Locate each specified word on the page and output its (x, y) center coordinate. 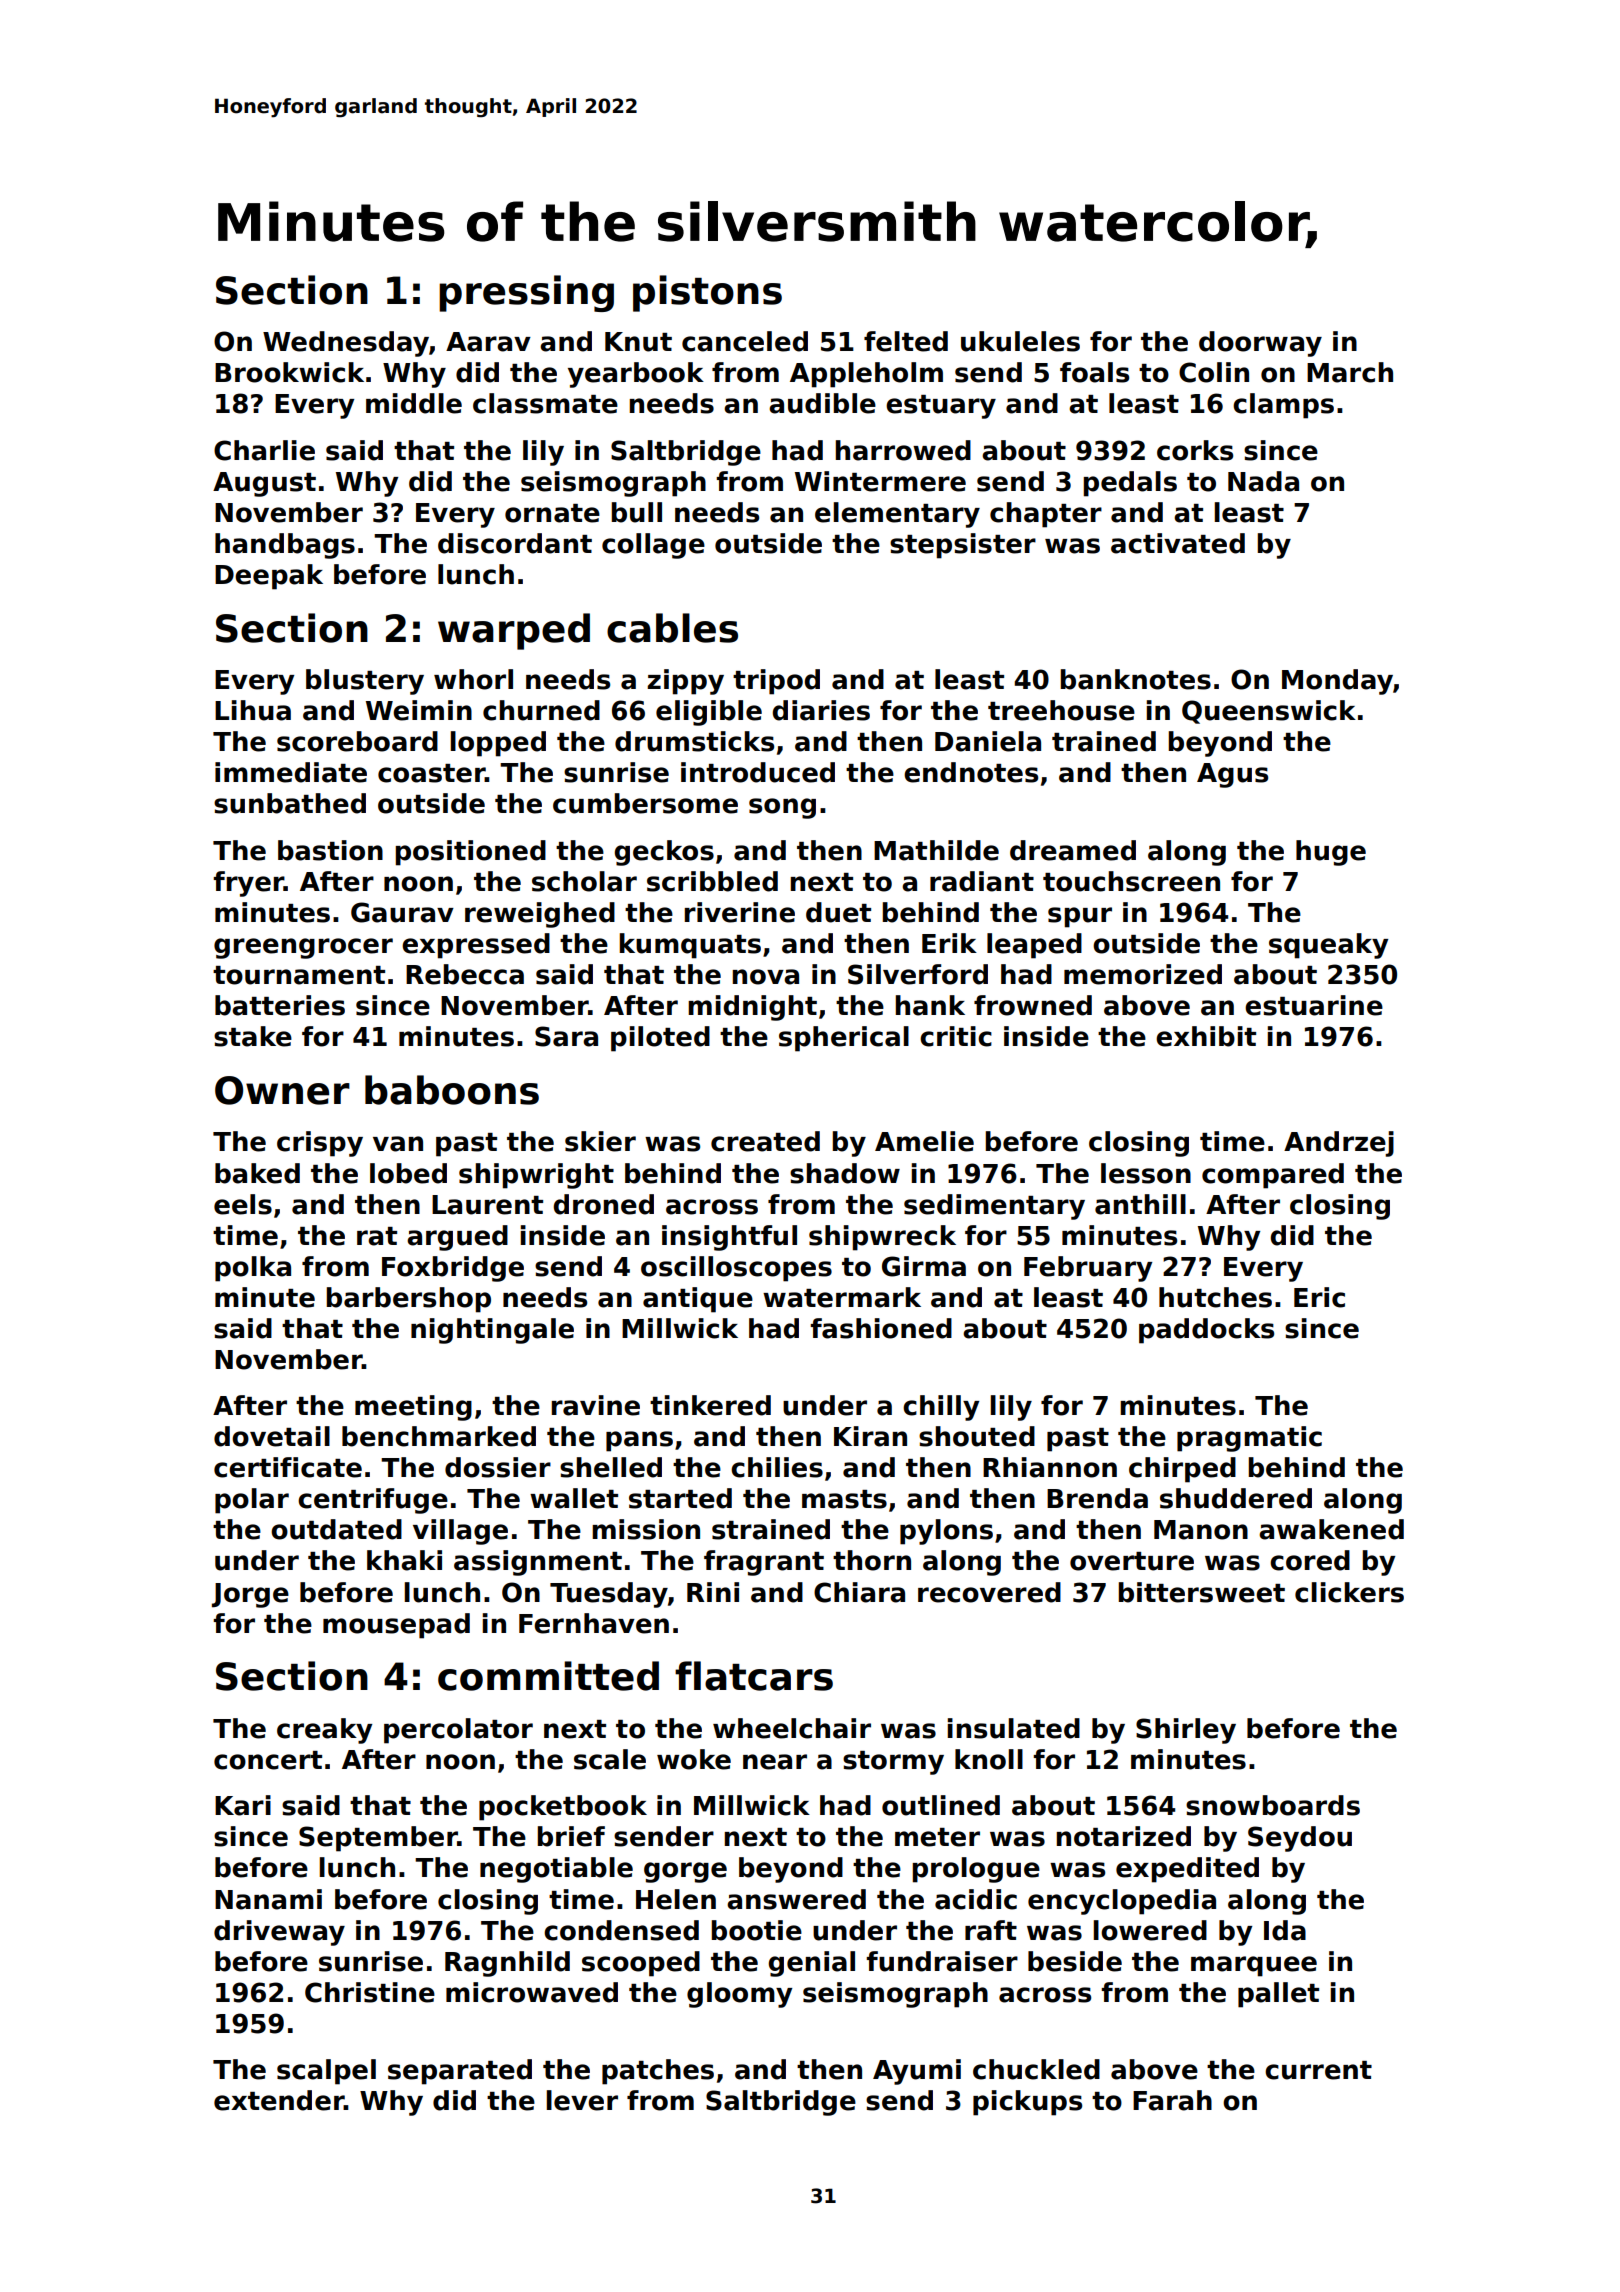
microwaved (532, 1992)
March (1350, 372)
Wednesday (346, 344)
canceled (745, 341)
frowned (1033, 1005)
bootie (756, 1930)
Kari (243, 1805)
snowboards (1273, 1805)
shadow (845, 1173)
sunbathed (290, 803)
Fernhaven (594, 1623)
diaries (821, 710)
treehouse (1061, 710)
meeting (413, 1408)
